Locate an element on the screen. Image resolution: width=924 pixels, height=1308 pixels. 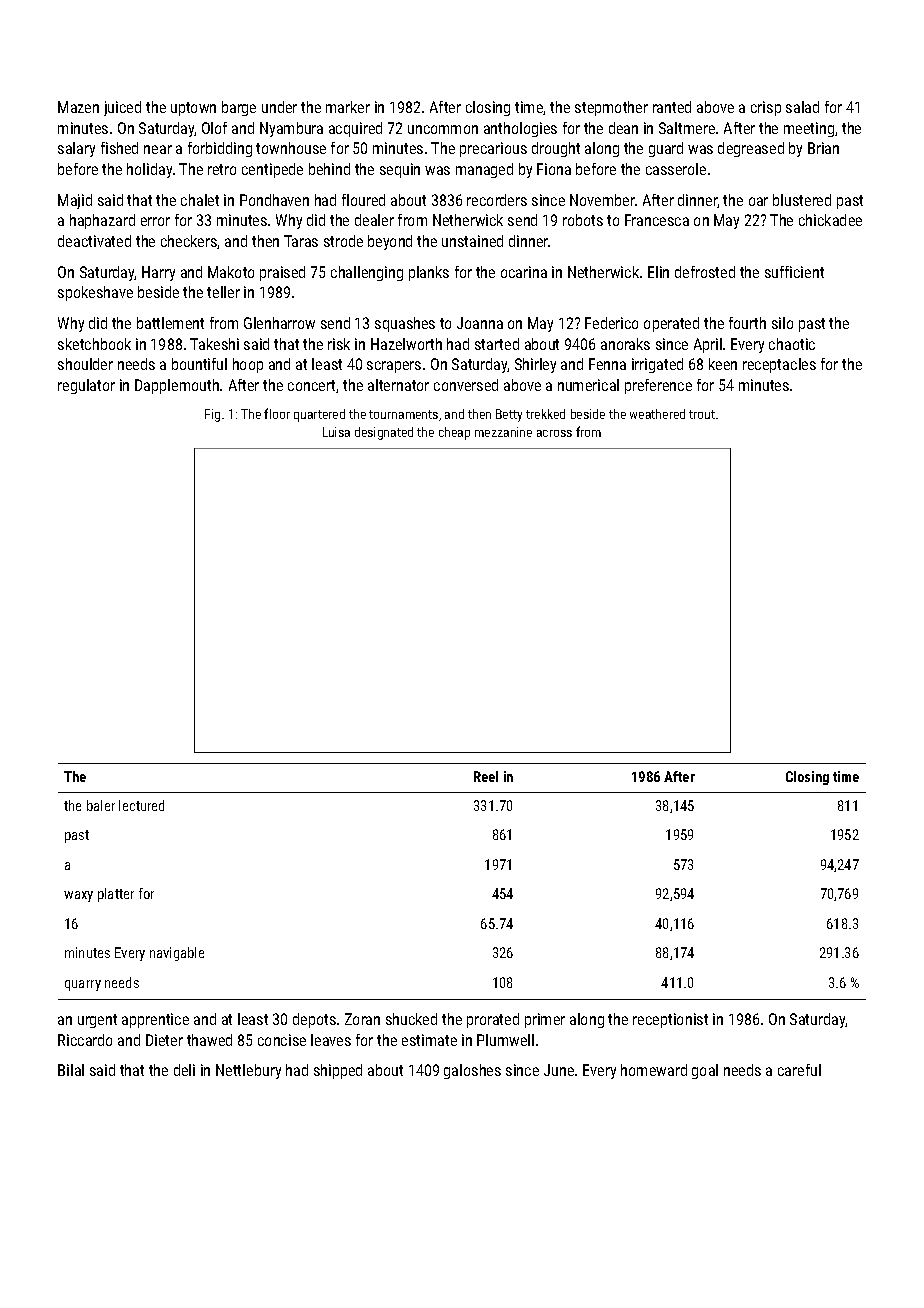
baler is located at coordinates (101, 805).
